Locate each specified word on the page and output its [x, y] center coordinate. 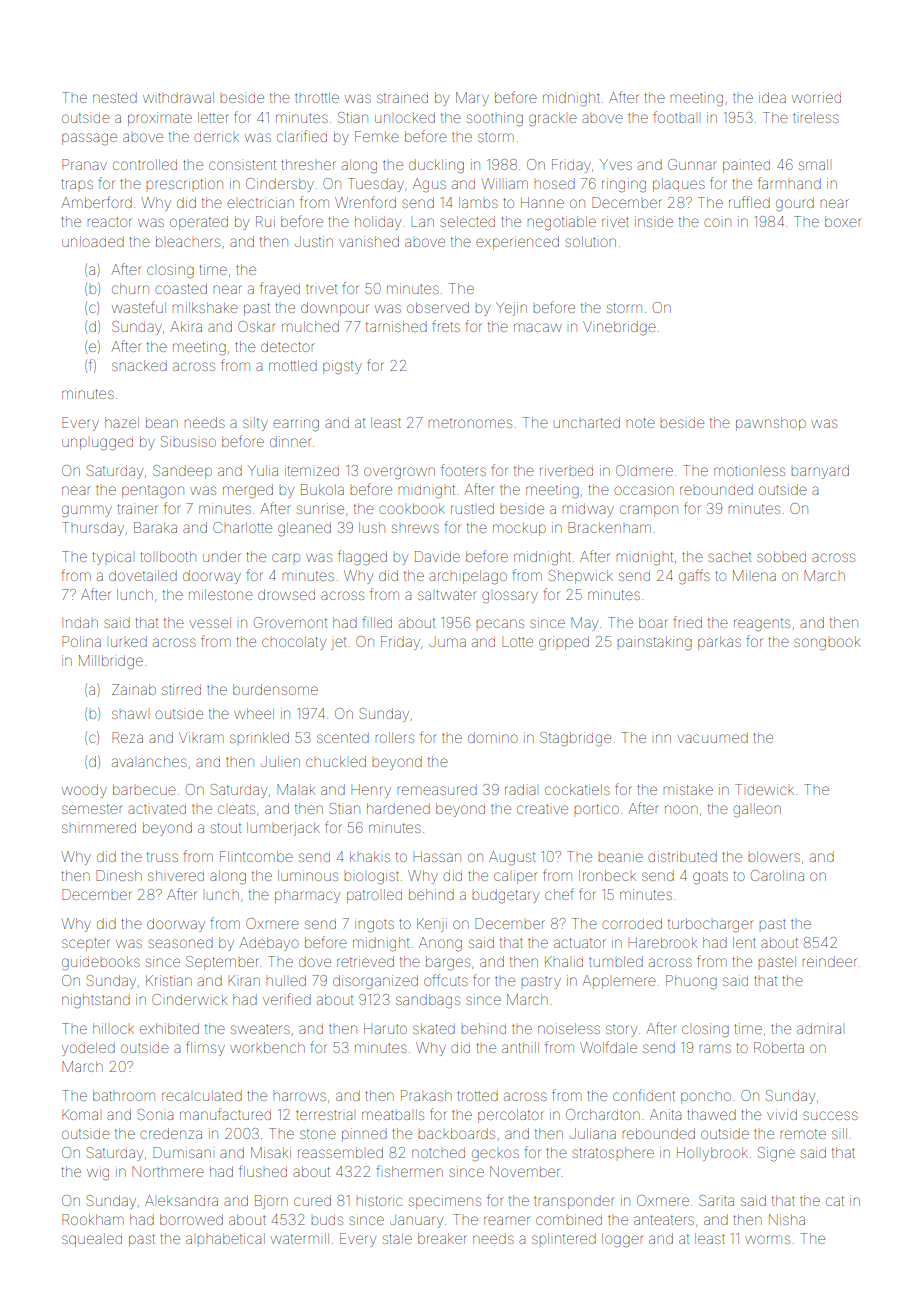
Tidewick [764, 789]
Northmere [168, 1171]
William [504, 183]
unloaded [93, 241]
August [512, 858]
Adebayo [269, 944]
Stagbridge [575, 739]
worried [816, 97]
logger [623, 1240]
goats [710, 878]
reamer [507, 1220]
